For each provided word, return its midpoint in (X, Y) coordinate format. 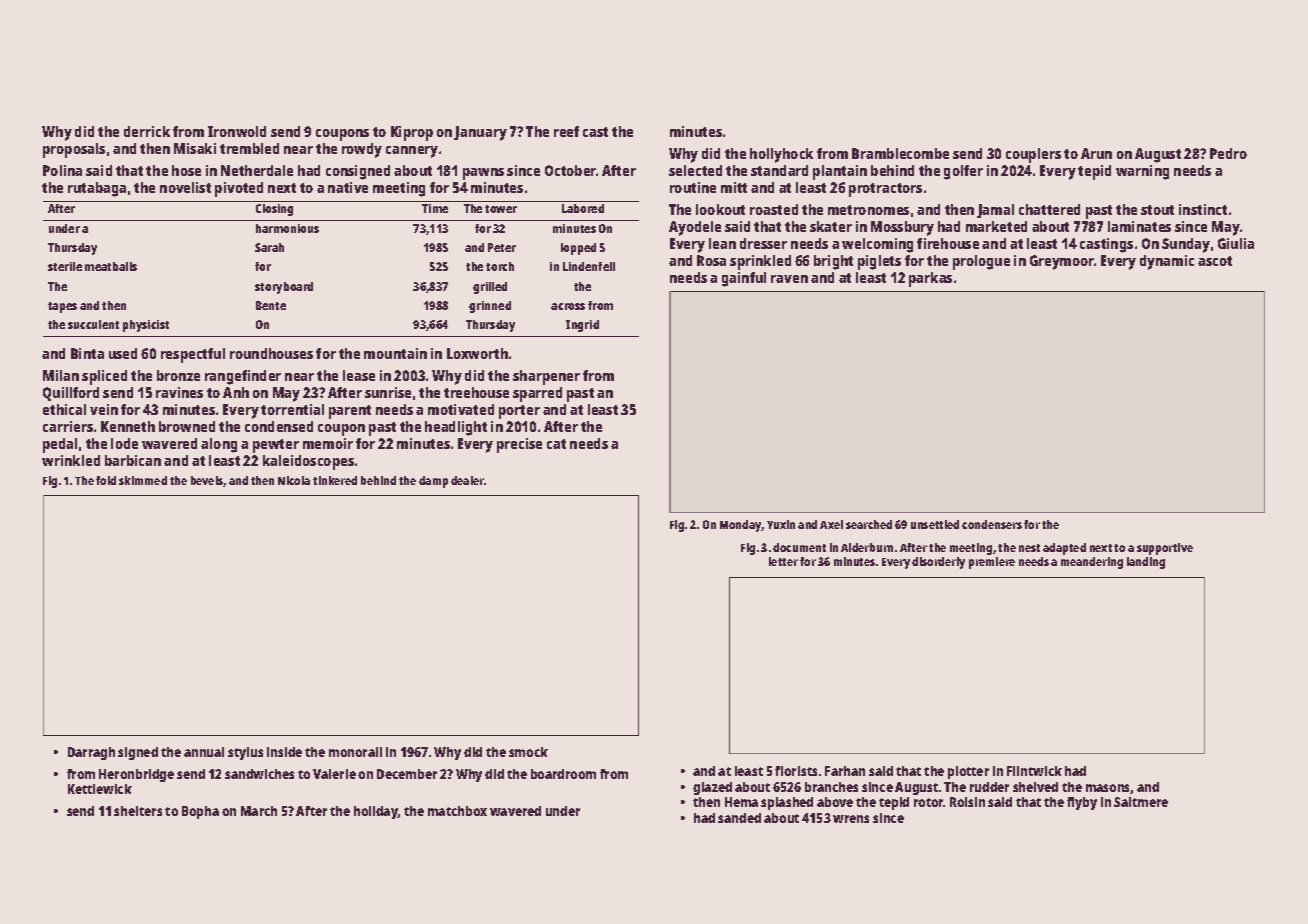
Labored (583, 208)
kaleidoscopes (308, 462)
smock (528, 752)
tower (501, 209)
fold (106, 480)
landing (1146, 563)
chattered (1049, 209)
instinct (1203, 209)
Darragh (91, 753)
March (259, 811)
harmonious (287, 228)
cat (556, 444)
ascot (1215, 261)
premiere (992, 563)
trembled (249, 148)
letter (783, 561)
